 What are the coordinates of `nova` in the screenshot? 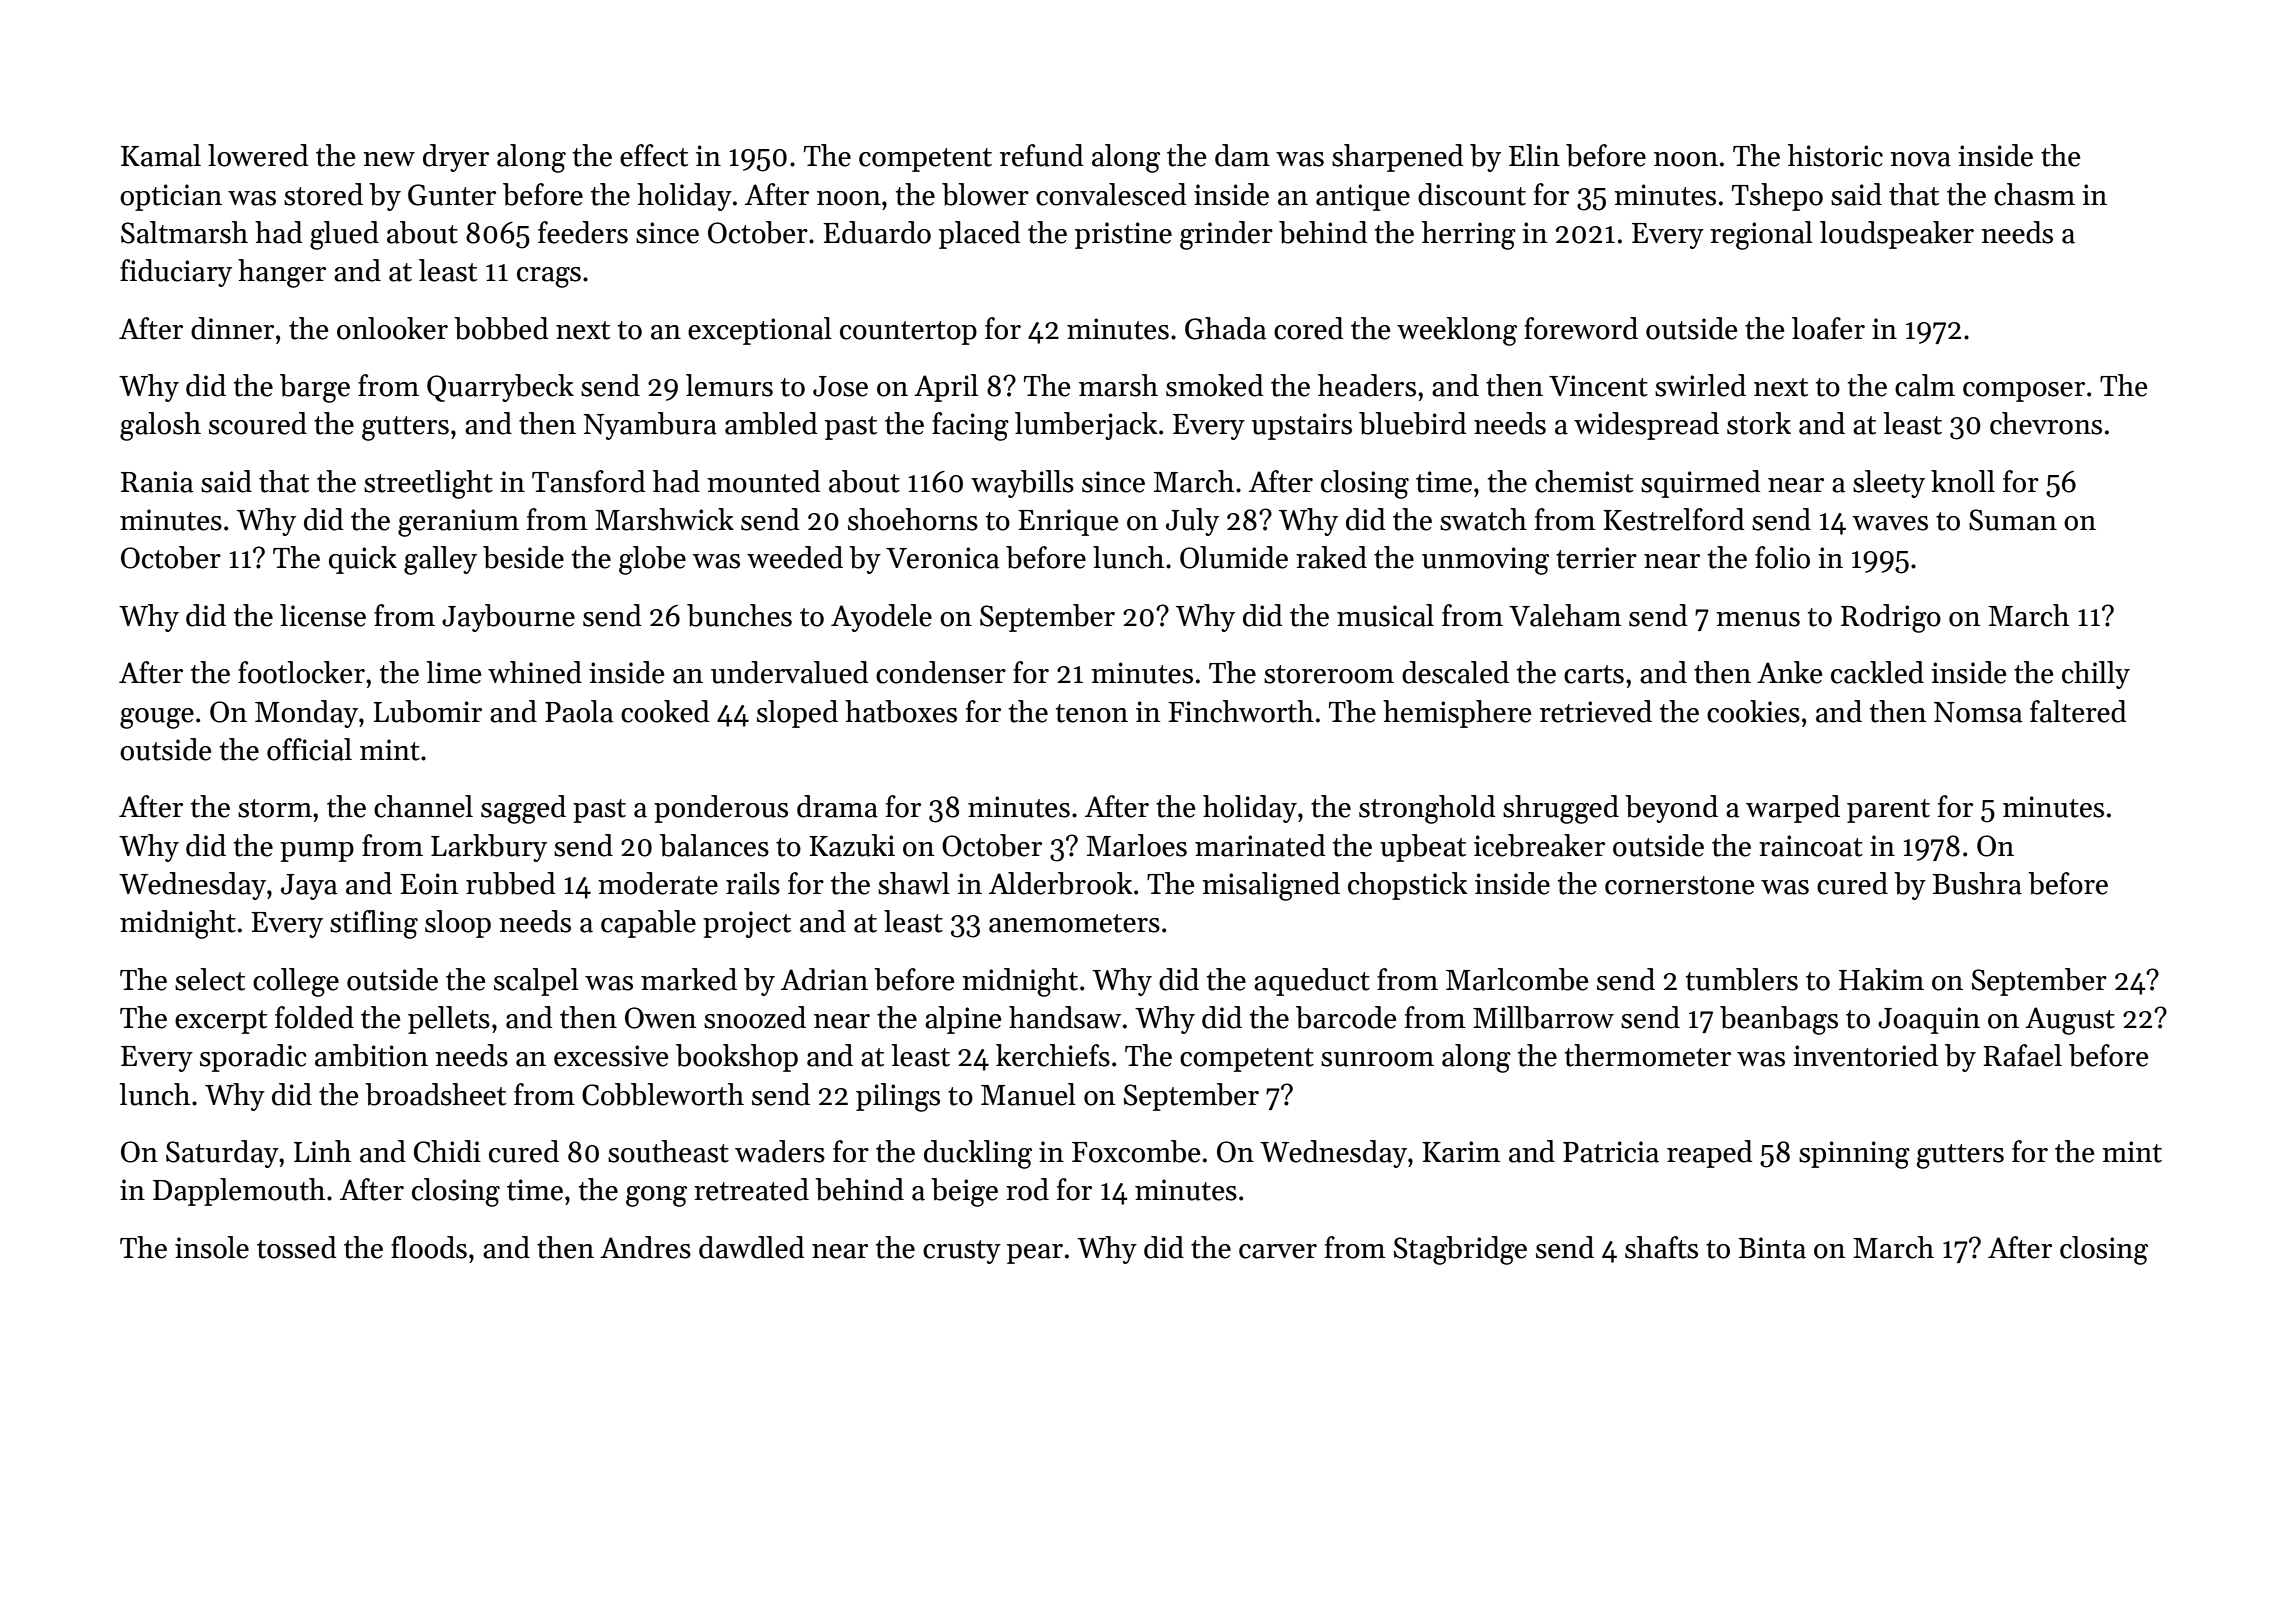 It's located at (1920, 159).
